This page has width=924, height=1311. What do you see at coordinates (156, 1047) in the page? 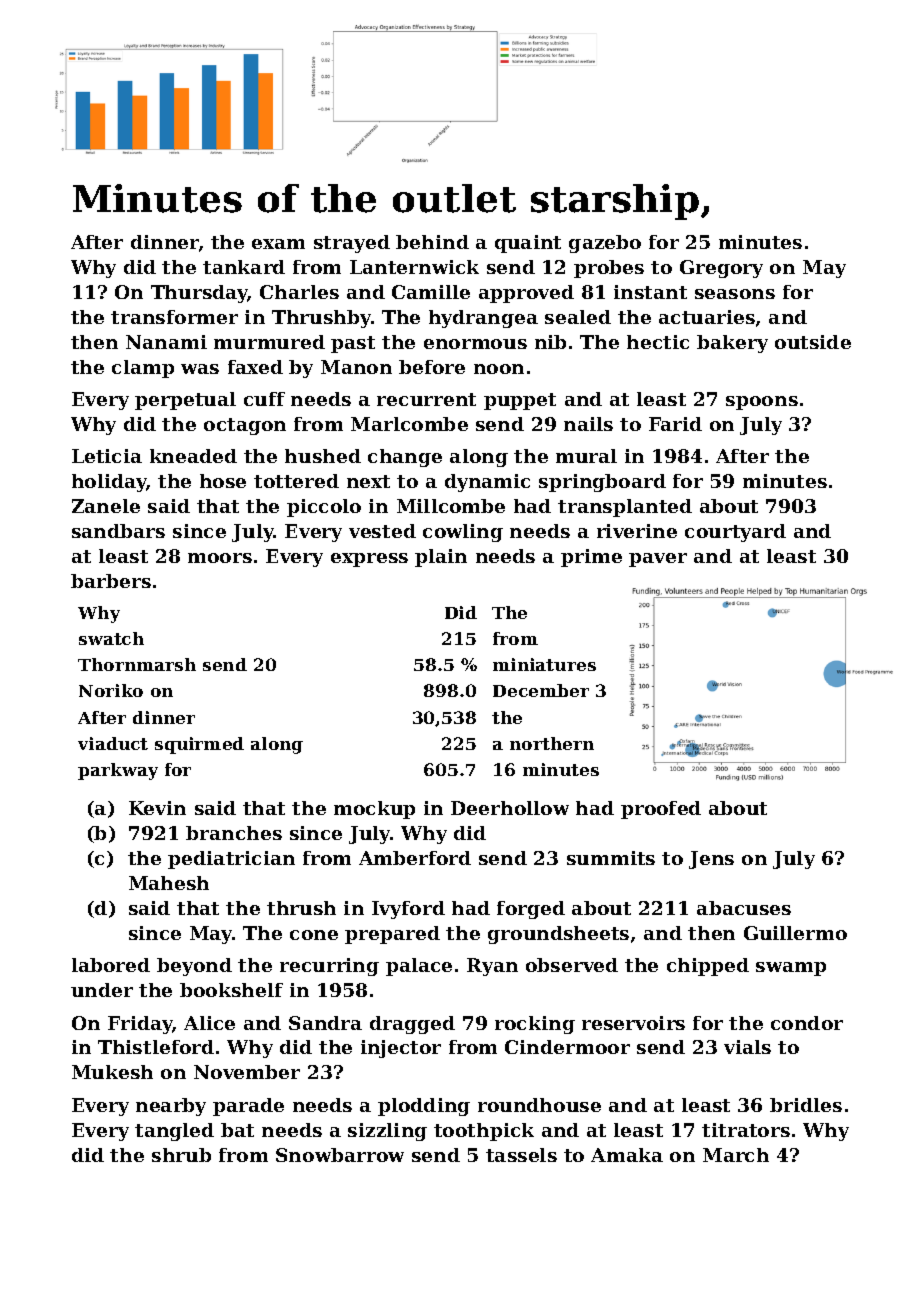
I see `Thistleford` at bounding box center [156, 1047].
